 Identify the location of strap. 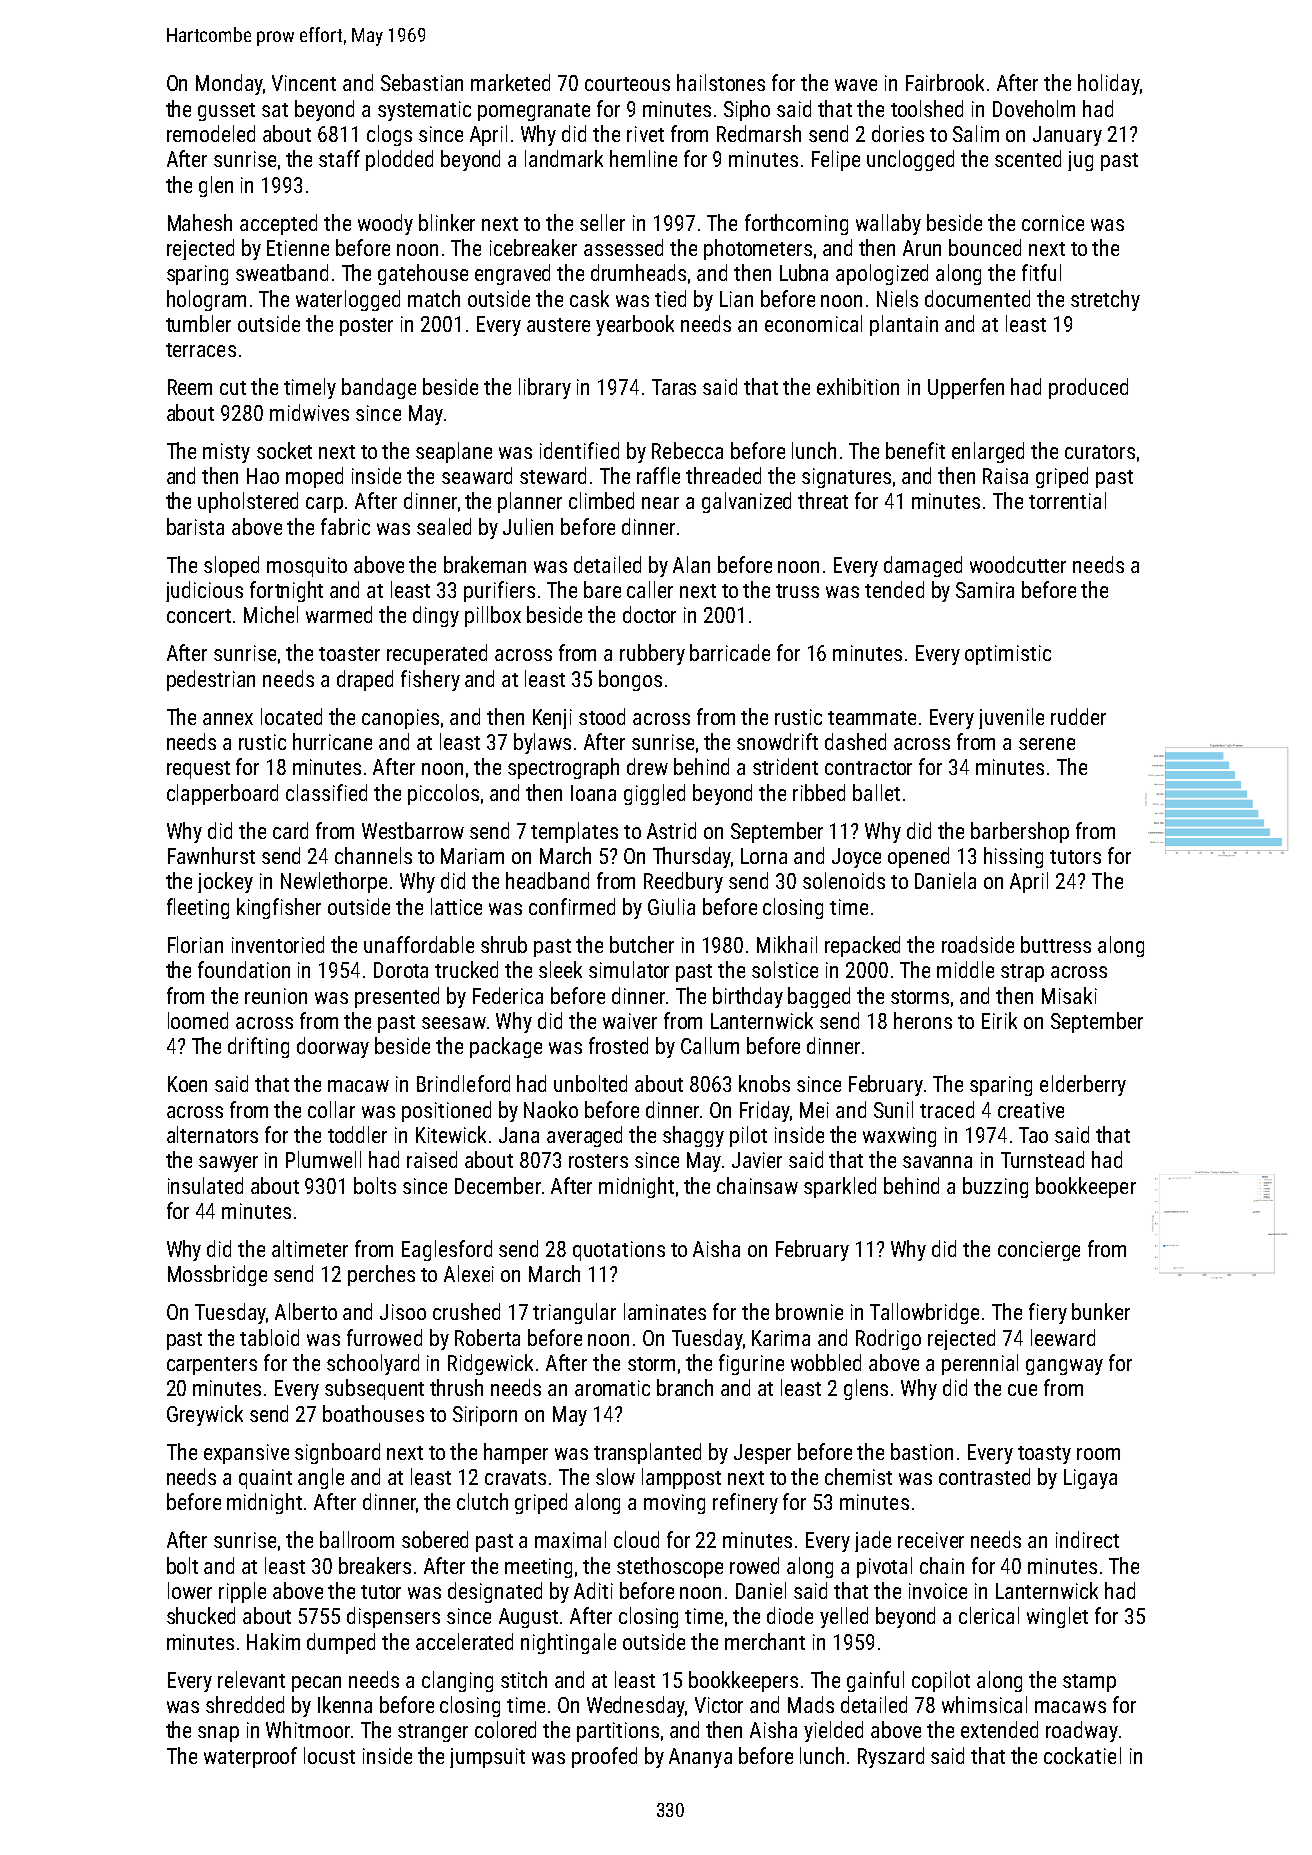
(1022, 973).
